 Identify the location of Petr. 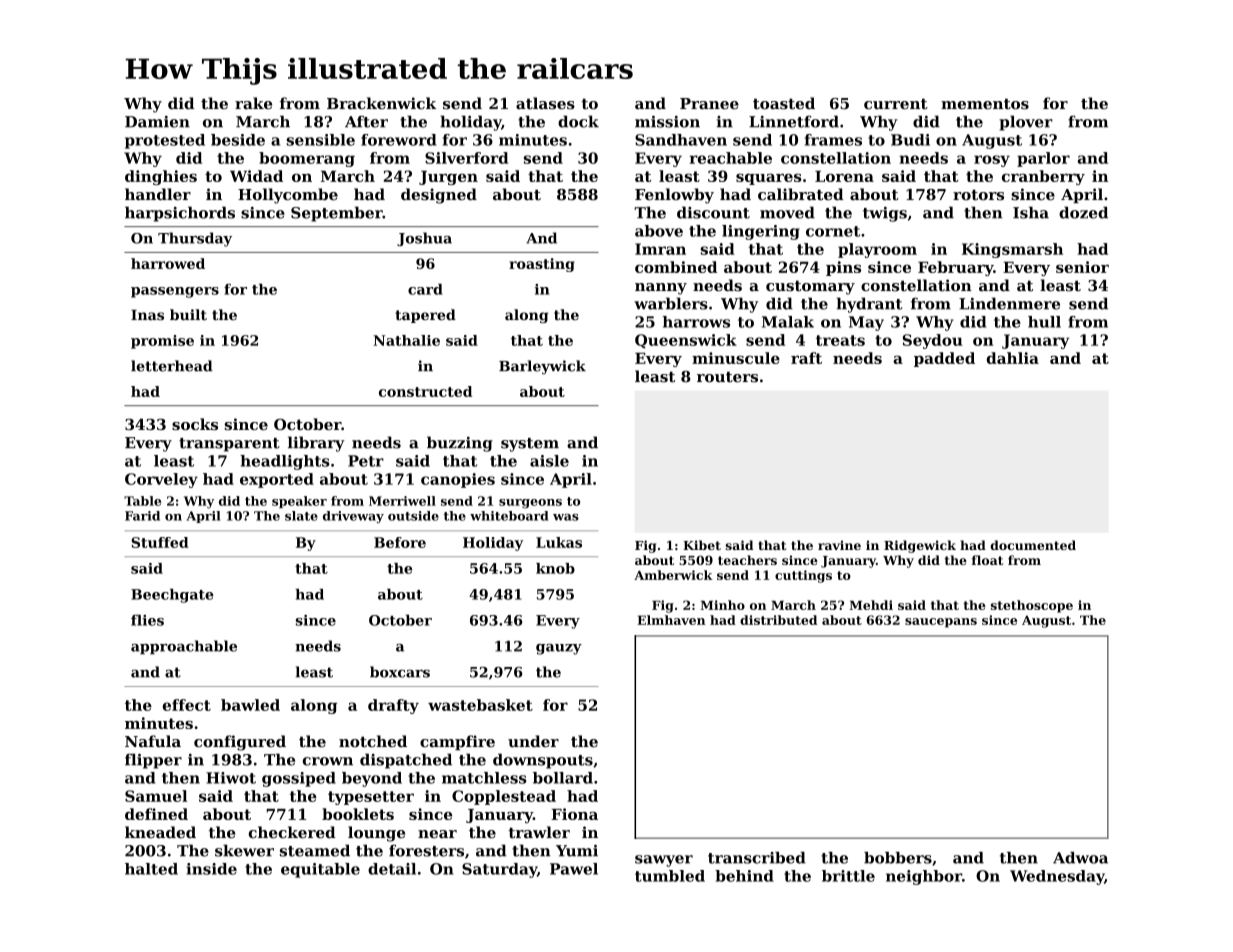
(366, 461).
